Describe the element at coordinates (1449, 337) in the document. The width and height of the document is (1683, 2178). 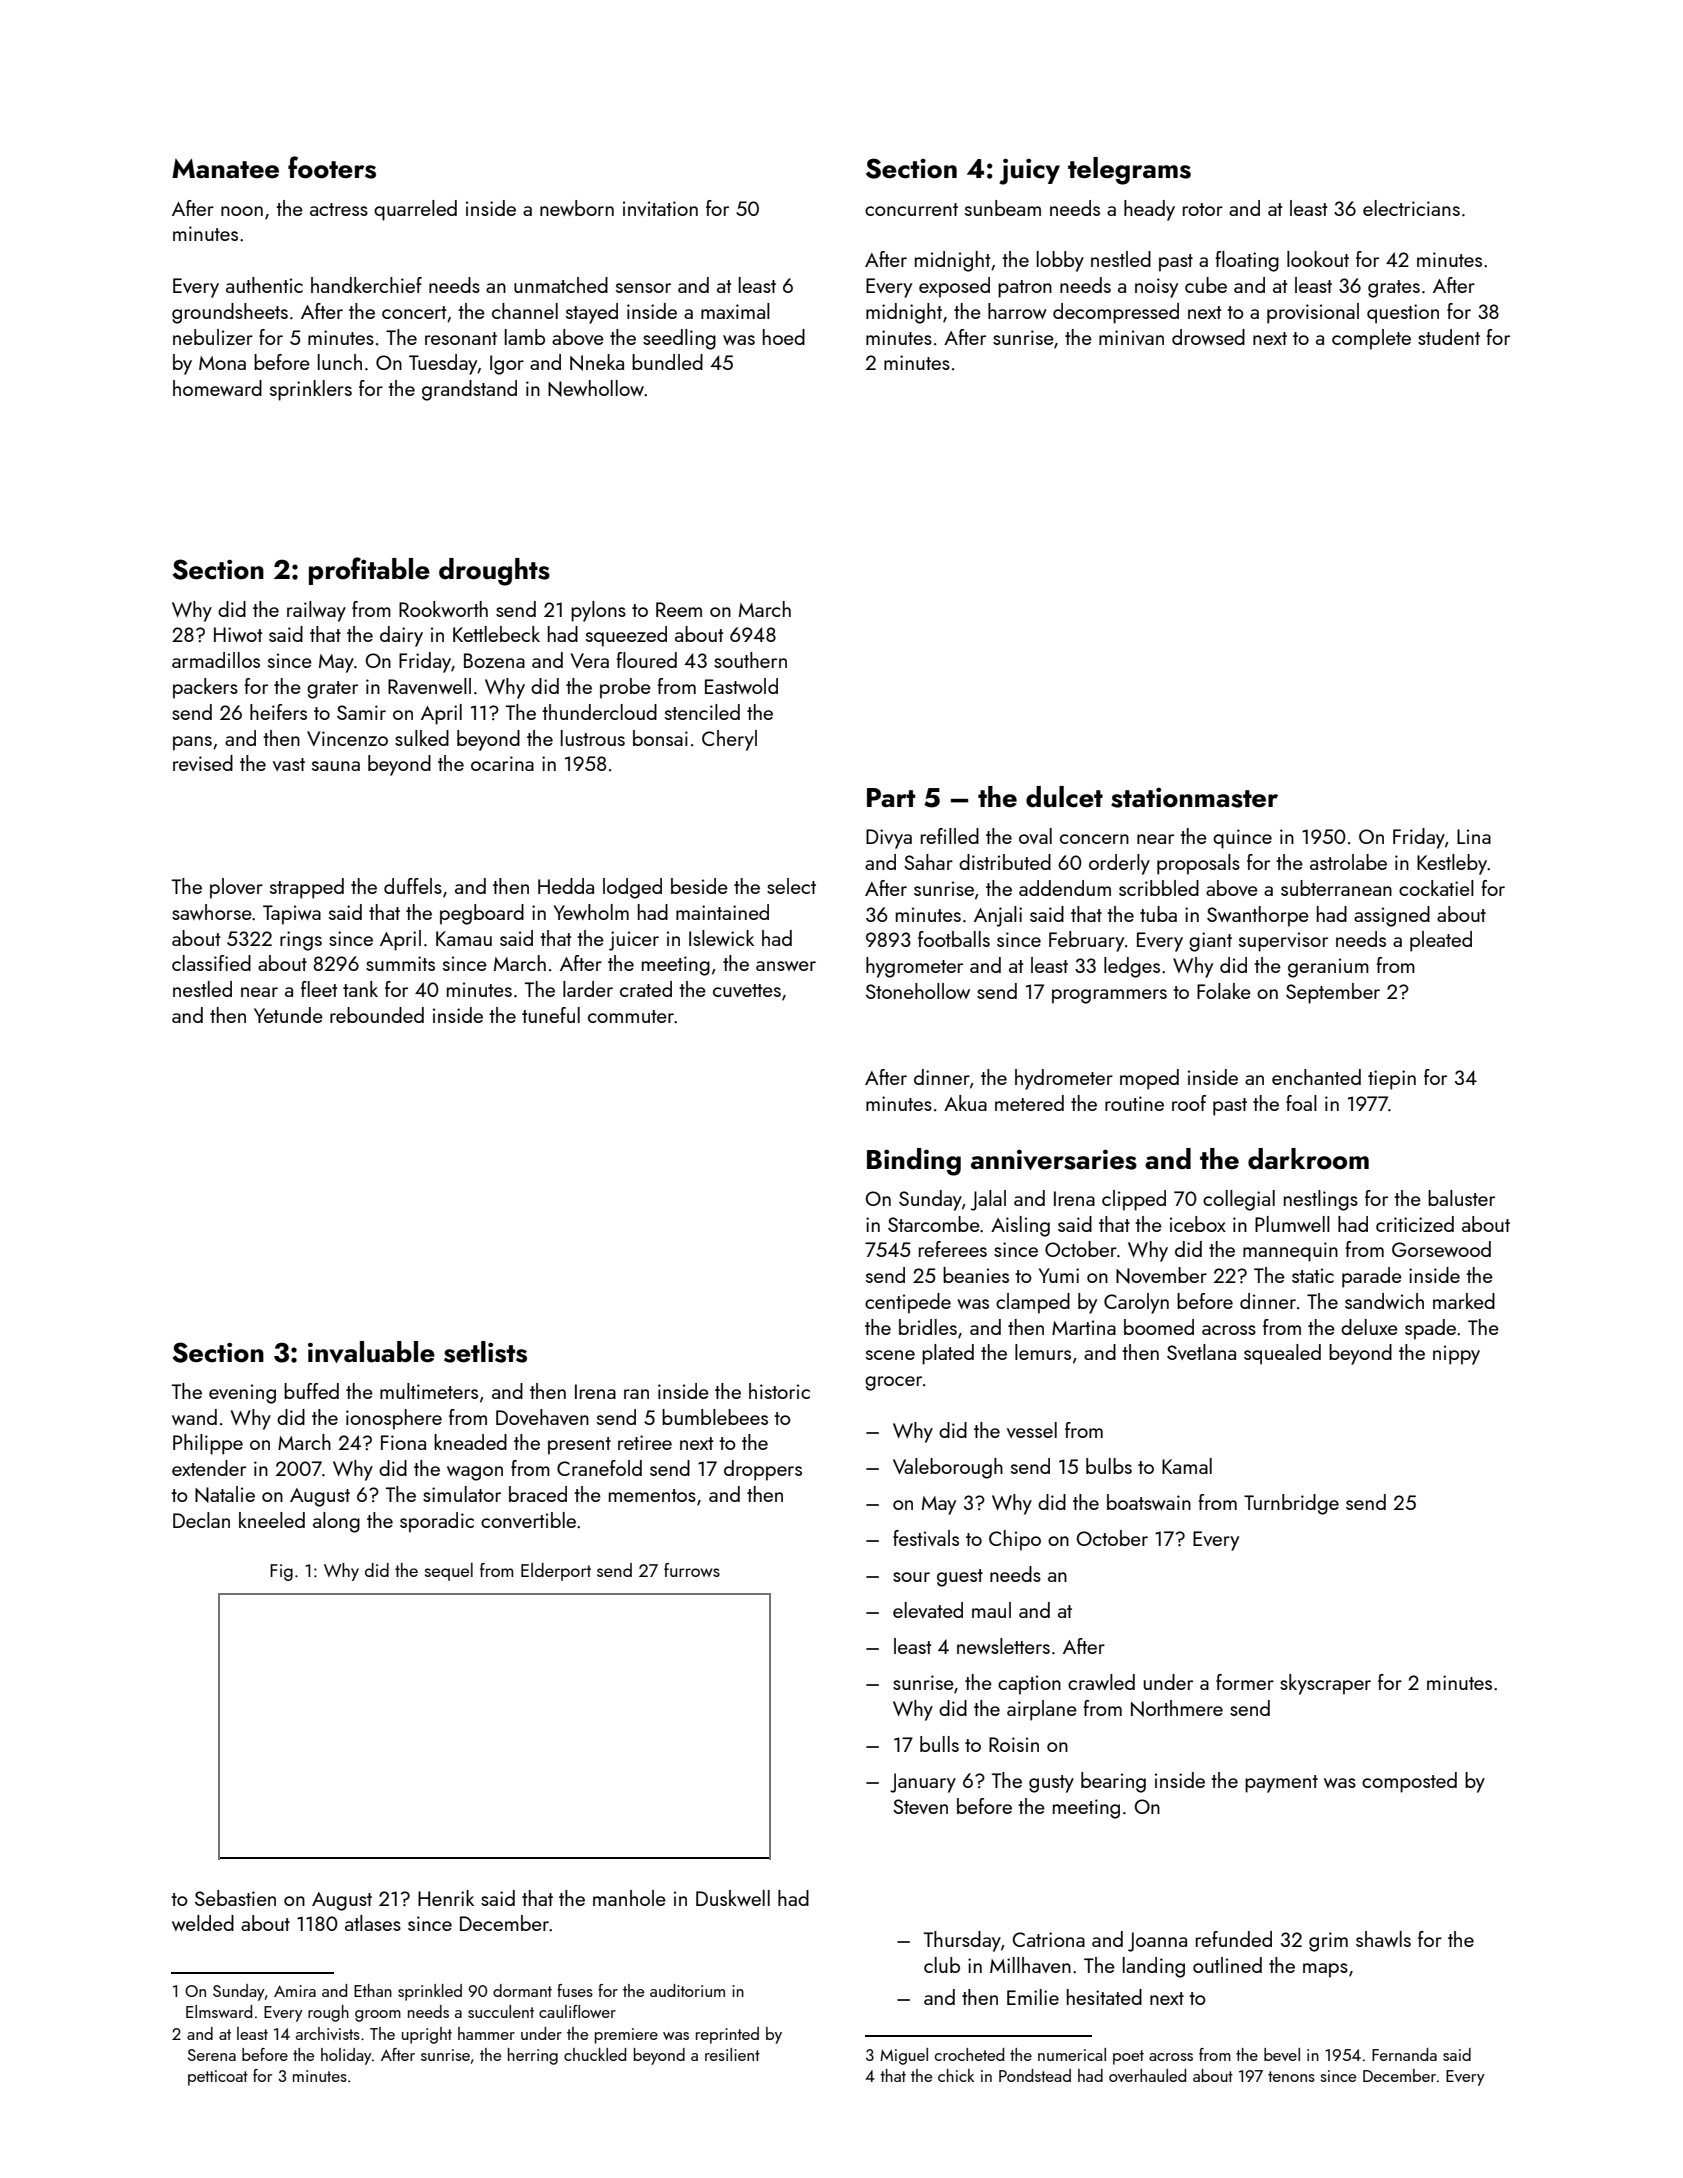
I see `student` at that location.
